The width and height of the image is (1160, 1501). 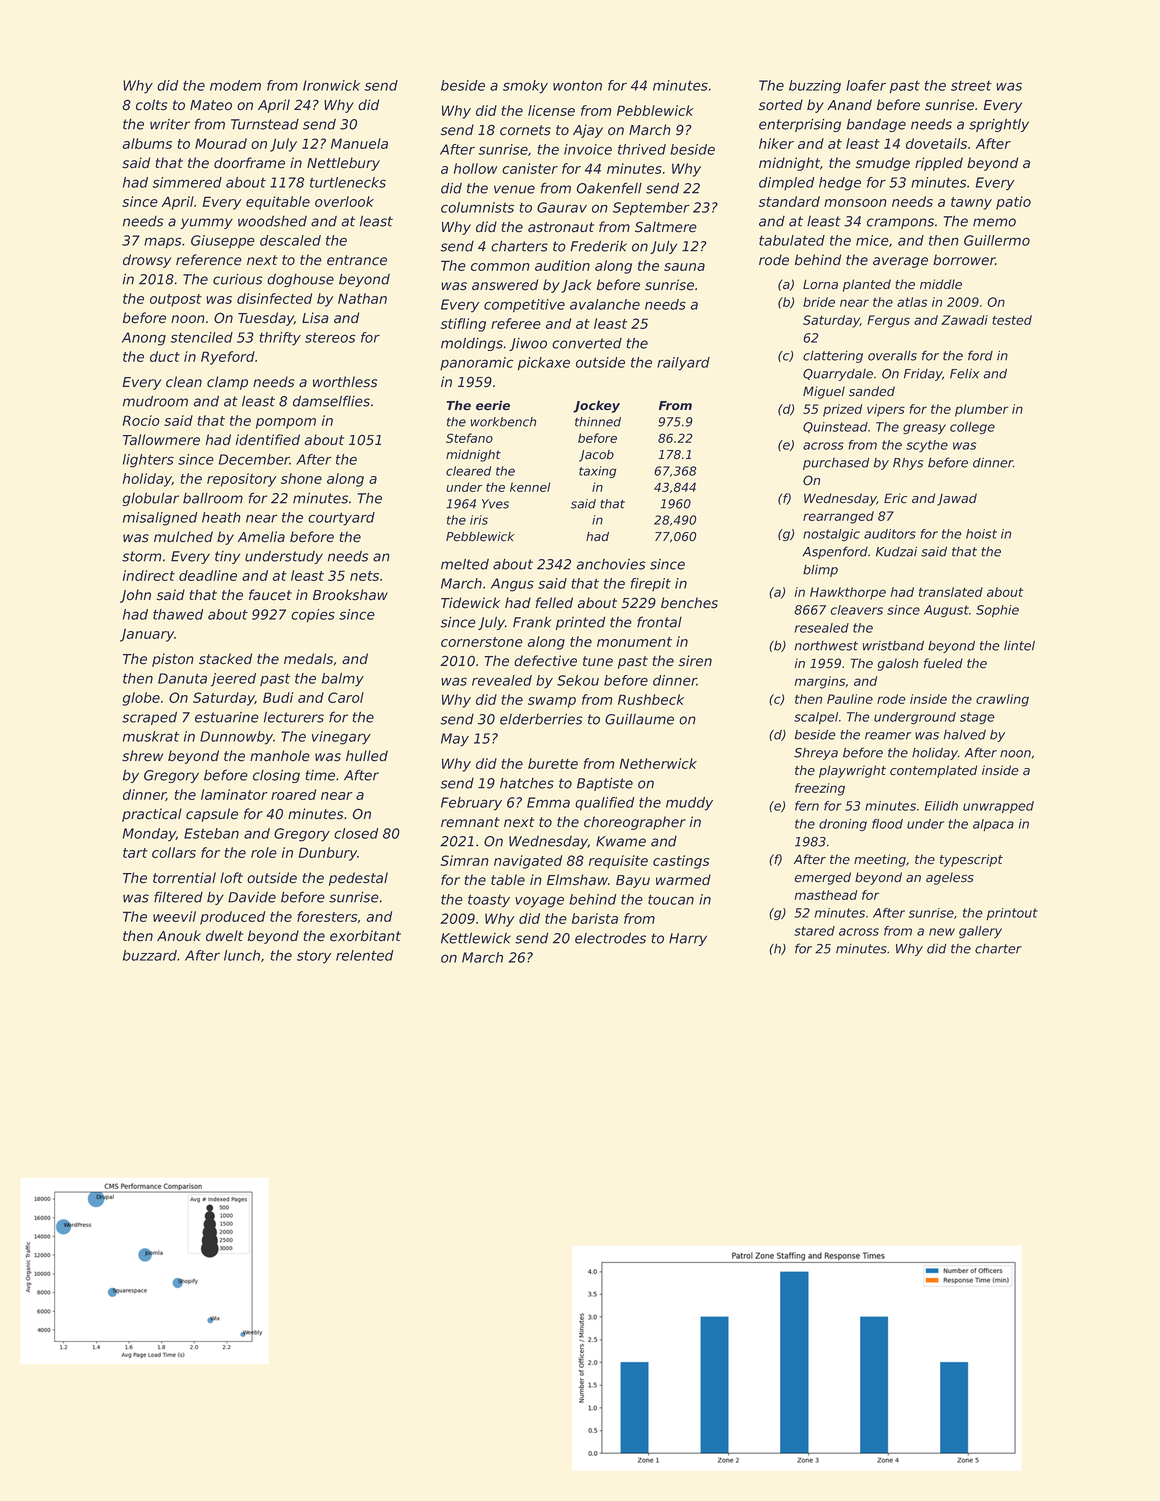 I want to click on Ajay, so click(x=588, y=131).
